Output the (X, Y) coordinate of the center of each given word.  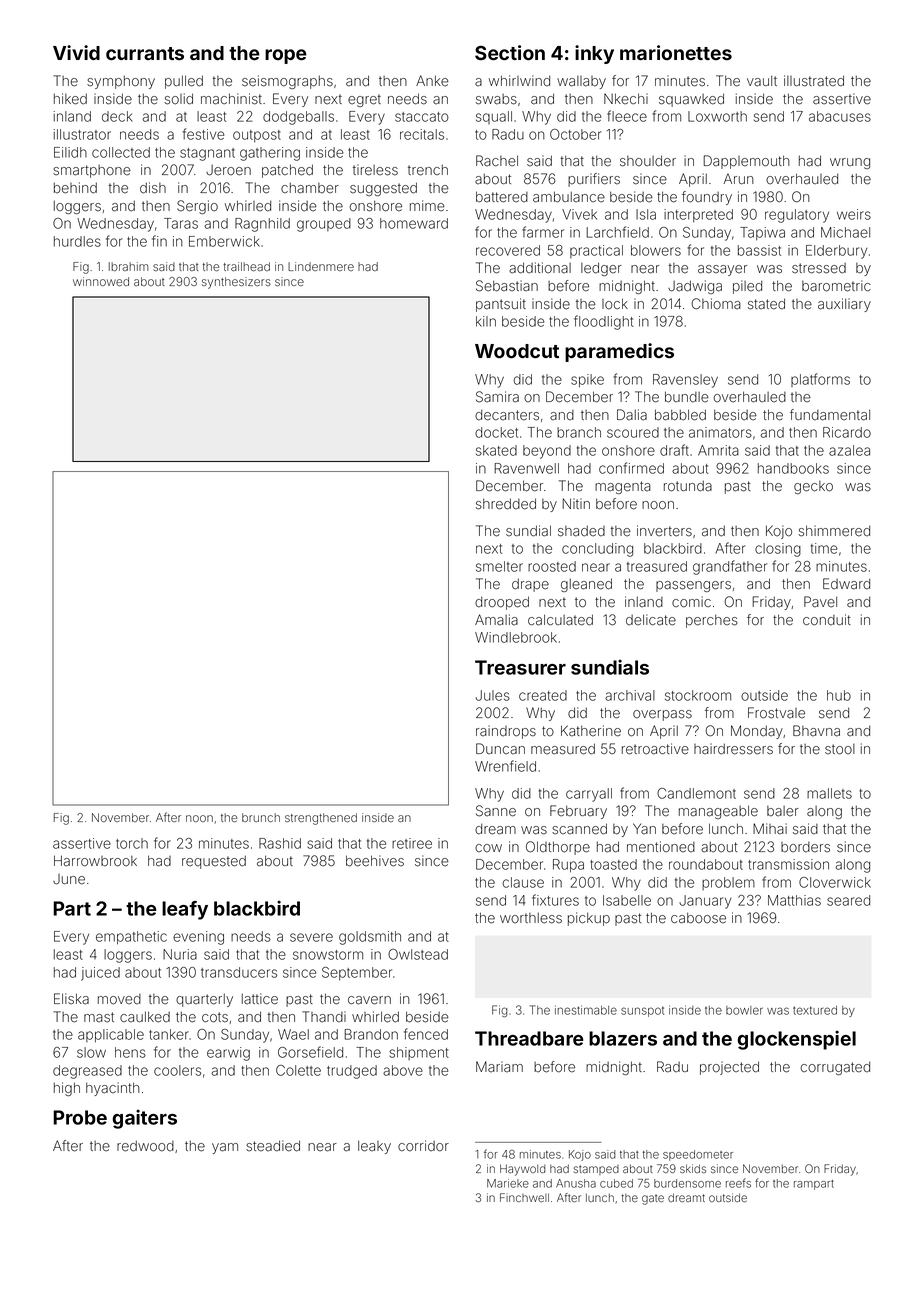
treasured (657, 566)
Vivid (76, 52)
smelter (499, 566)
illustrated (814, 81)
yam (225, 1148)
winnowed (101, 281)
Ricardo (847, 432)
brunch (261, 817)
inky (594, 54)
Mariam (499, 1067)
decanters (507, 415)
